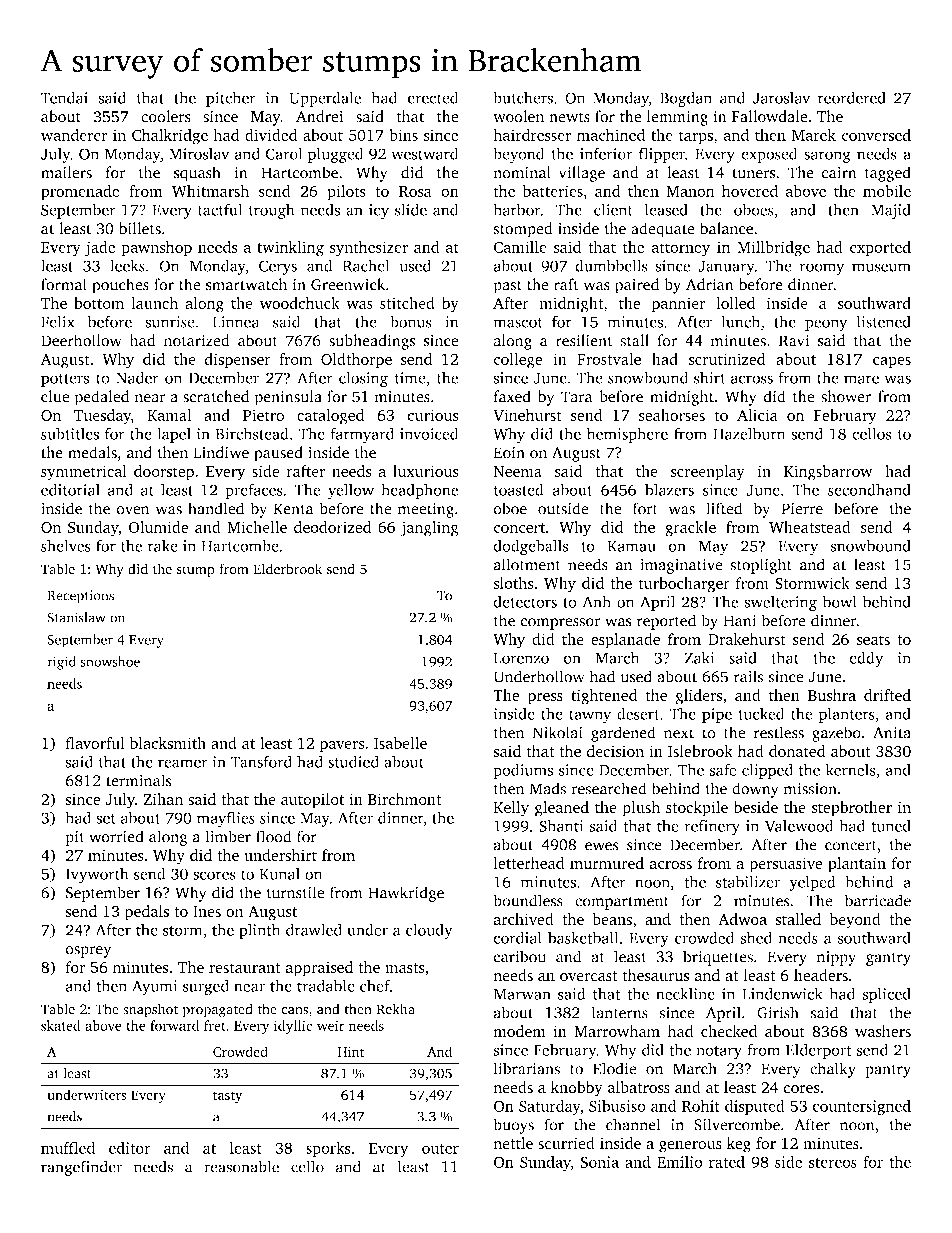 The image size is (952, 1233). I want to click on tasty, so click(227, 1097).
